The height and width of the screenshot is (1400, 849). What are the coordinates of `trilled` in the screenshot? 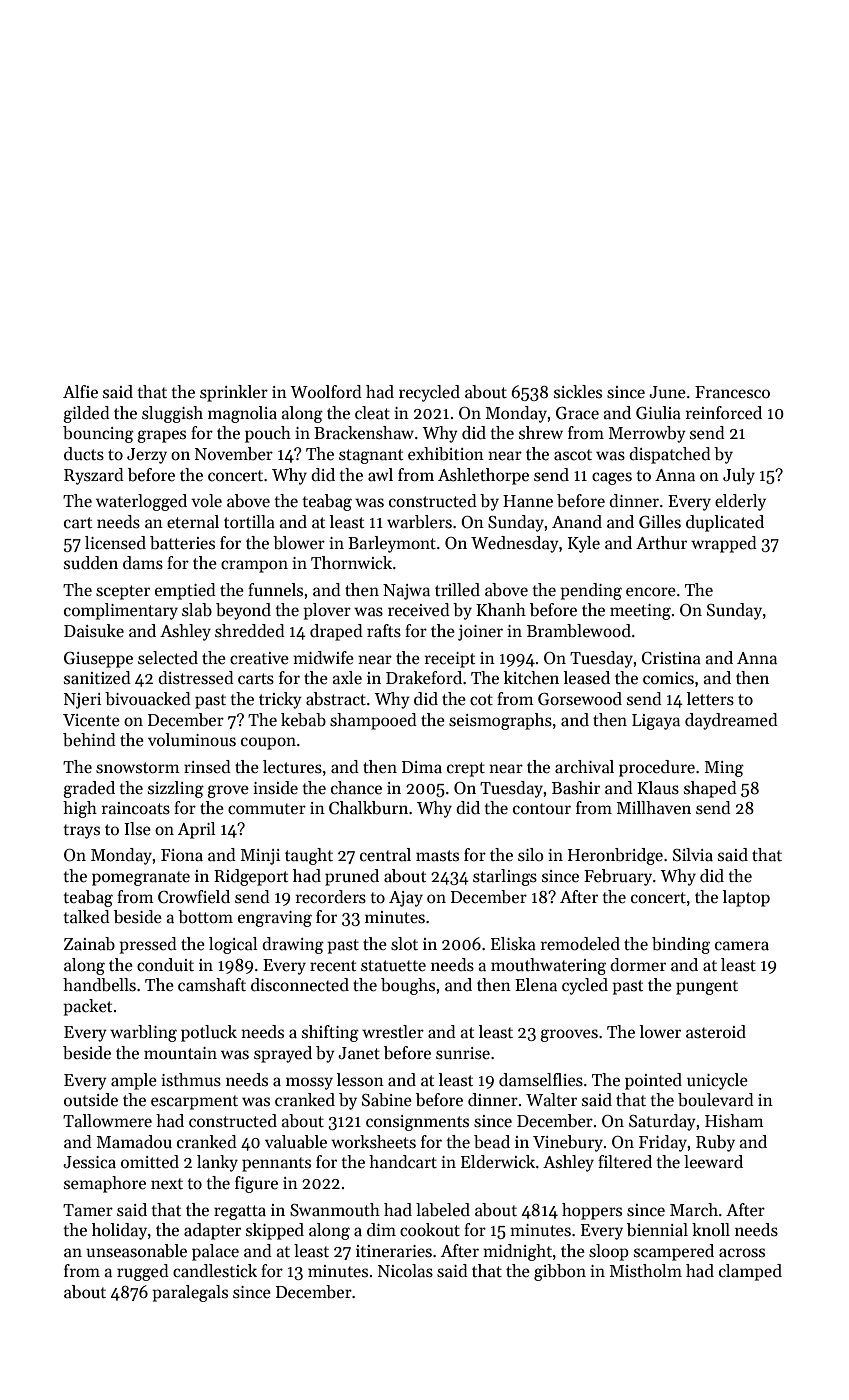 It's located at (457, 590).
